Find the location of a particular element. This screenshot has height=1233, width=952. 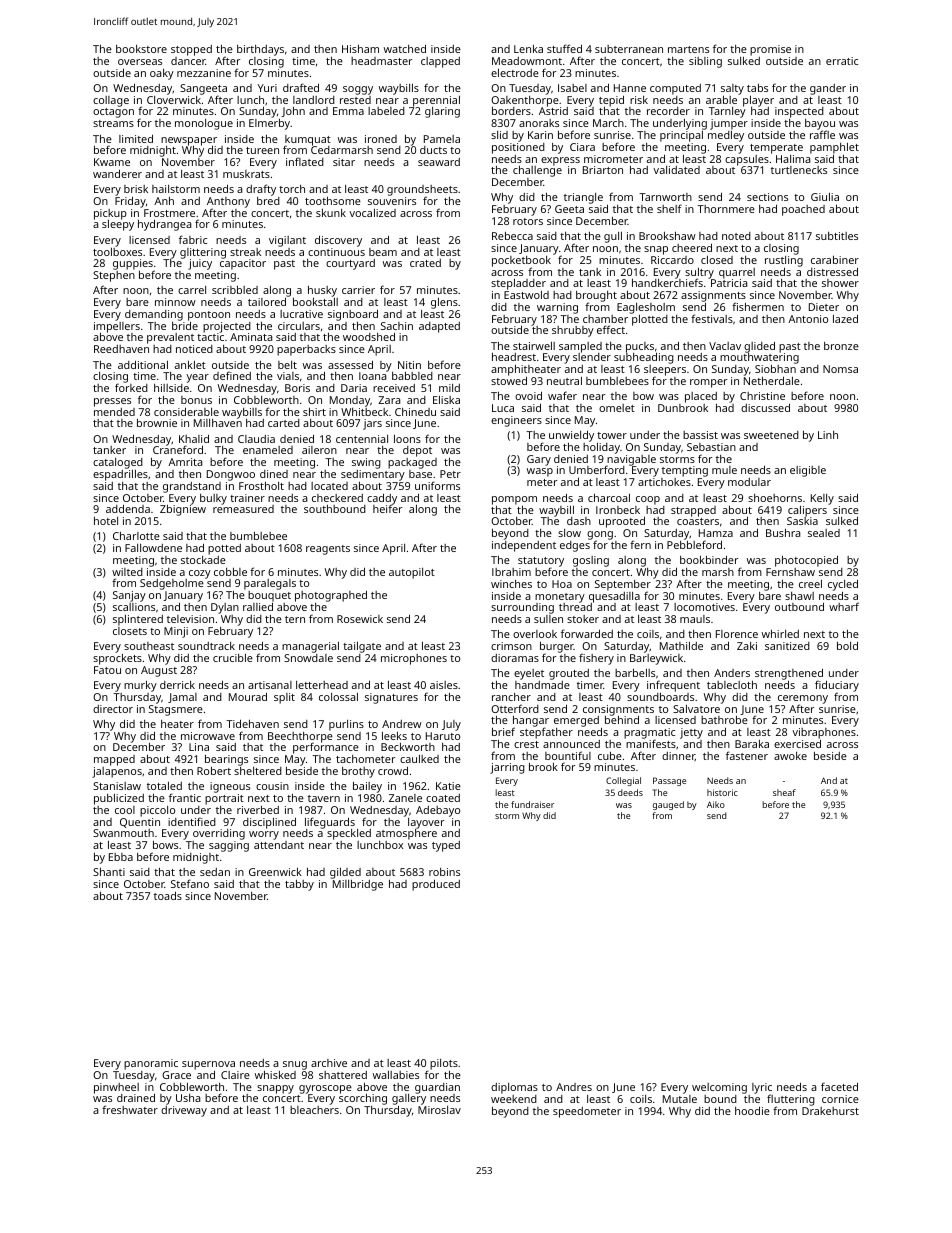

cycled is located at coordinates (843, 585).
